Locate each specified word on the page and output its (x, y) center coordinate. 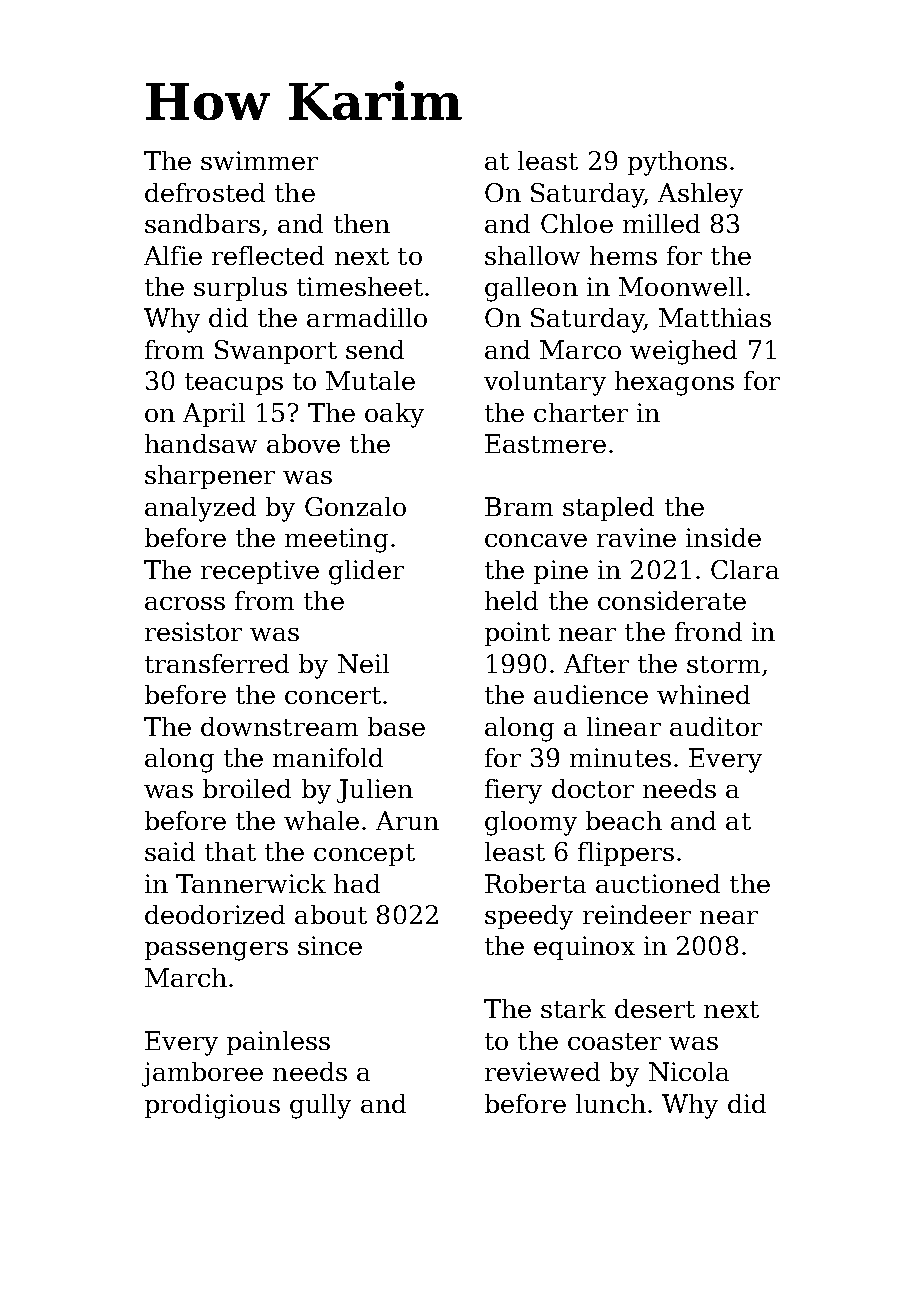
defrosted (205, 192)
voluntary (545, 383)
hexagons (674, 383)
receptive (260, 572)
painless (278, 1043)
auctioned (658, 883)
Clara (745, 569)
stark (573, 1008)
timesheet (360, 286)
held (511, 600)
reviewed (542, 1071)
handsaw (201, 443)
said (170, 851)
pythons (677, 163)
